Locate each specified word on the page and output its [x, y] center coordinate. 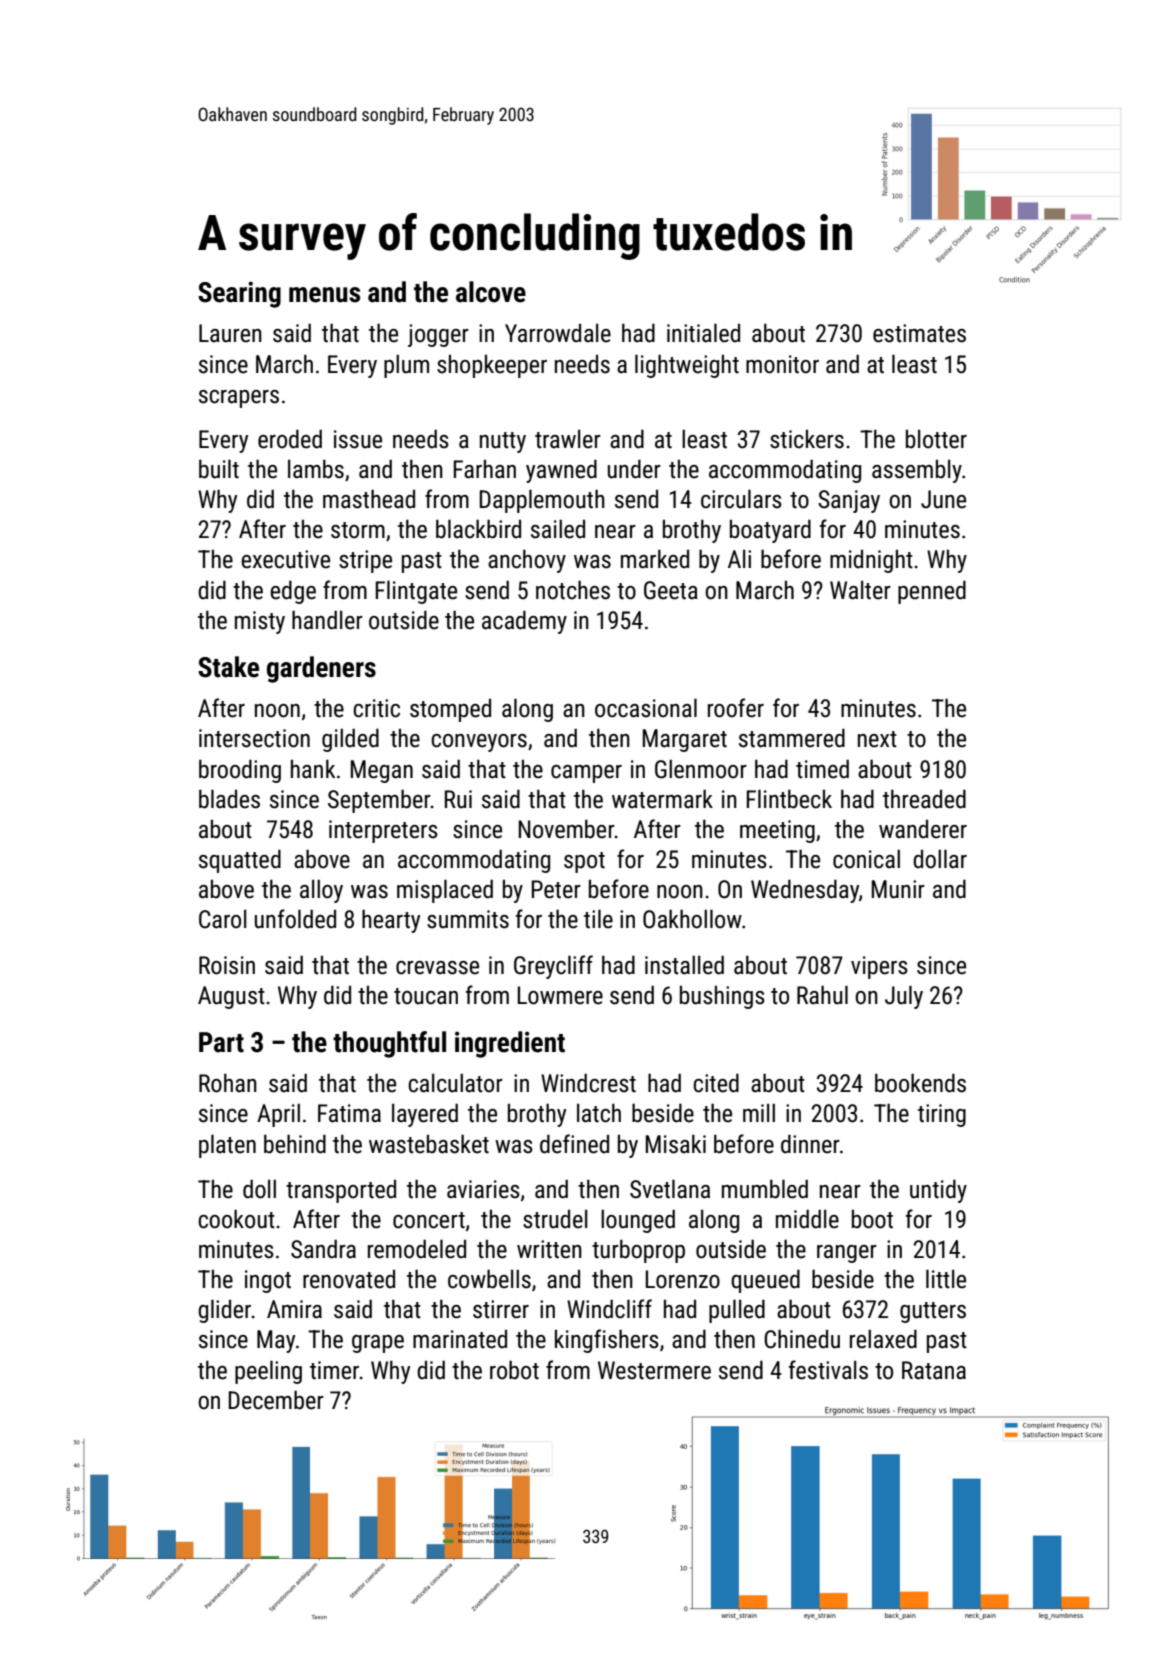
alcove [491, 292]
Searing [239, 294]
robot [514, 1370]
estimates [919, 333]
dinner [810, 1144]
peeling [268, 1372]
